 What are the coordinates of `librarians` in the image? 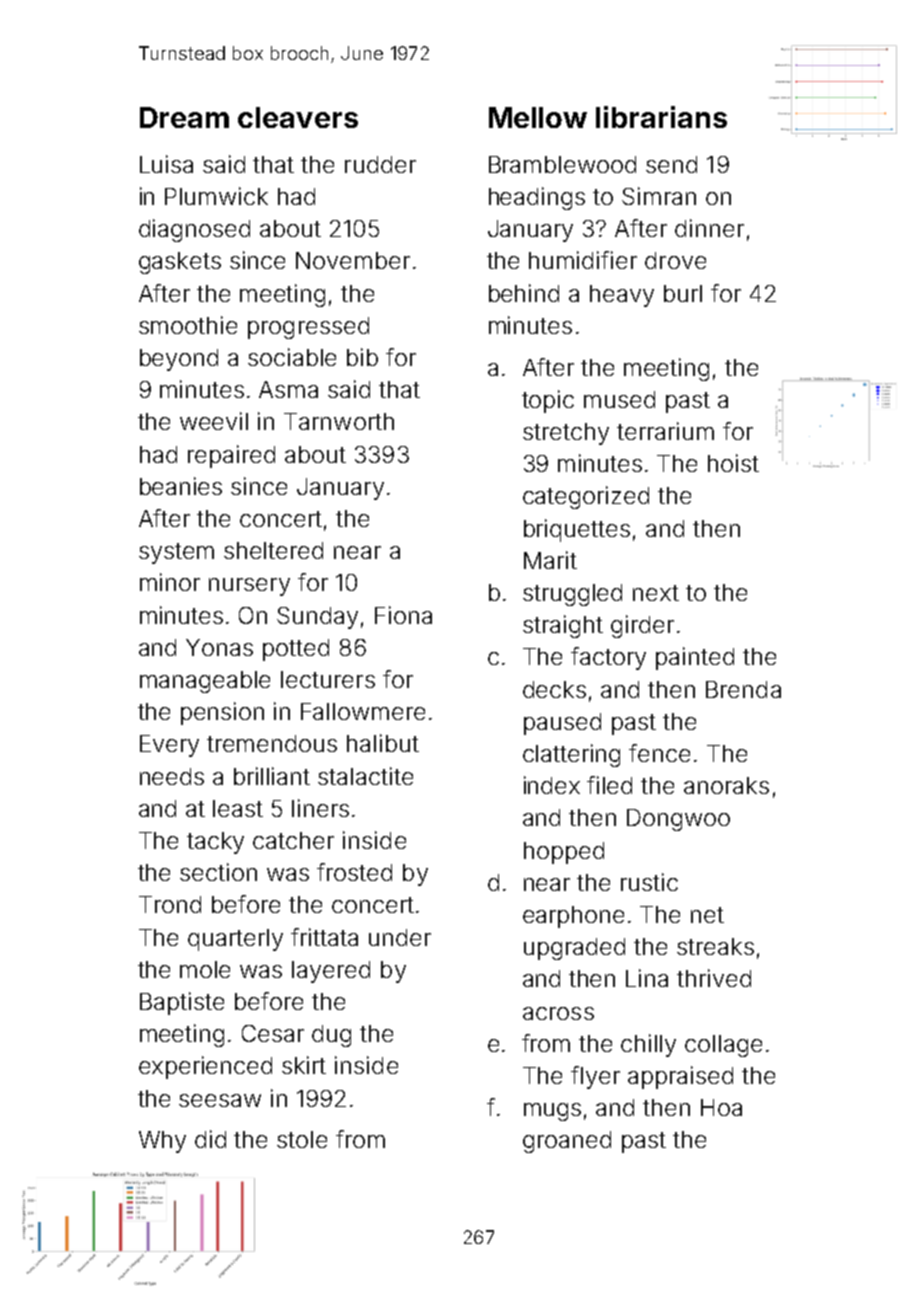 It's located at (661, 117).
